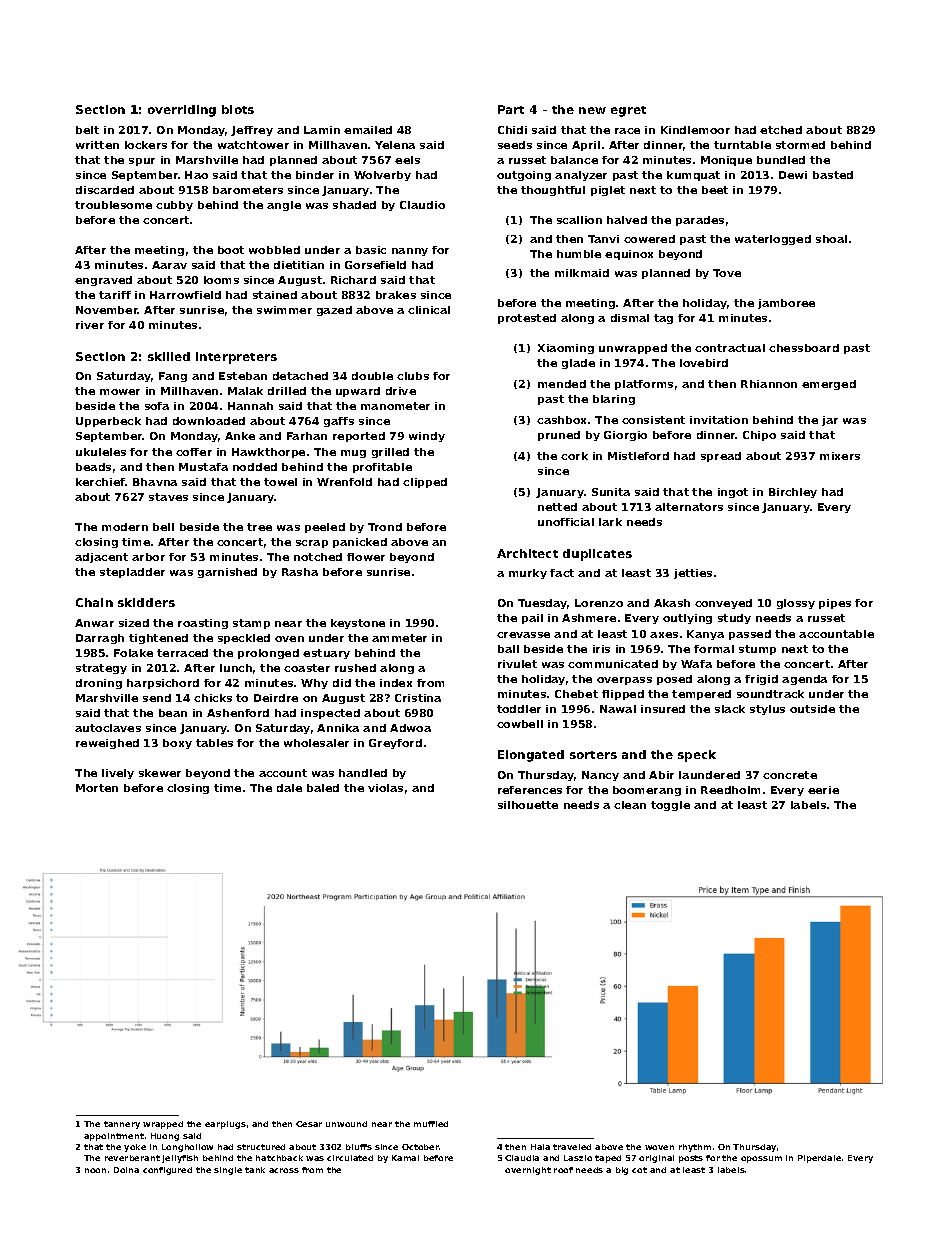 The height and width of the screenshot is (1233, 952). What do you see at coordinates (512, 130) in the screenshot?
I see `Chidi` at bounding box center [512, 130].
